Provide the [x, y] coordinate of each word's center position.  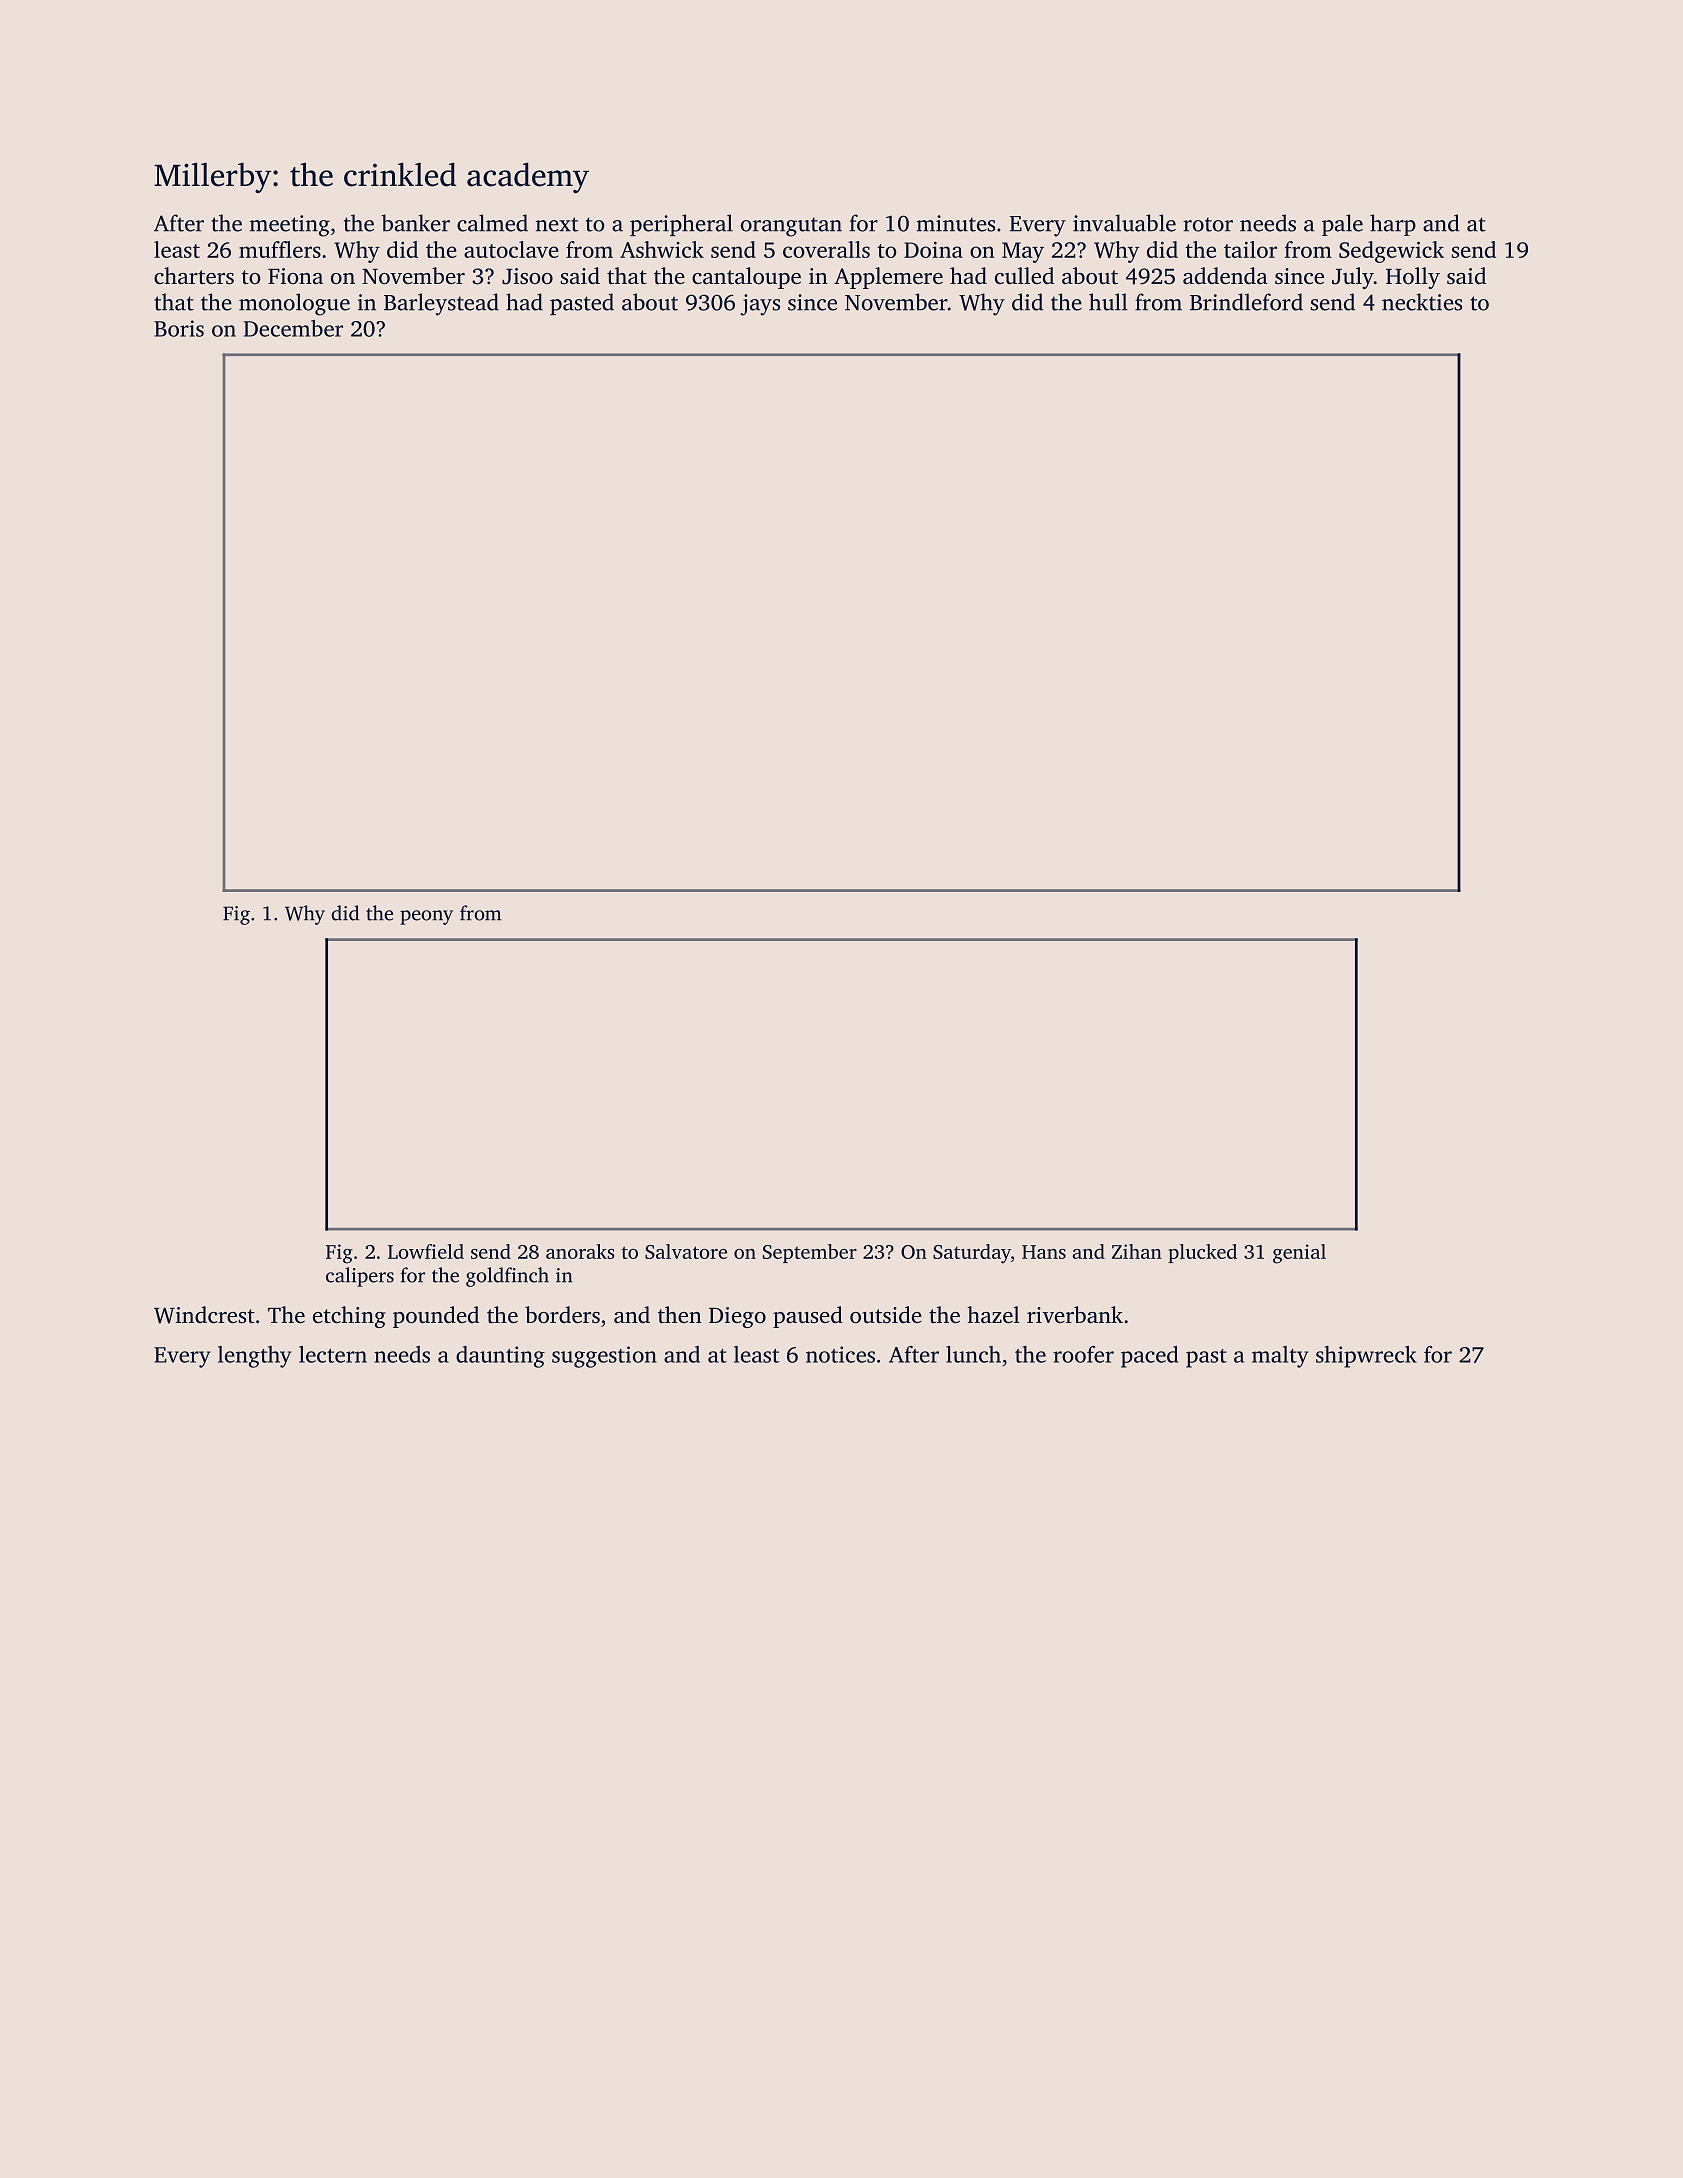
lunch [973, 1354]
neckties [1422, 302]
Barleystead [441, 304]
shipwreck [1366, 1357]
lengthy [255, 1357]
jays [760, 305]
